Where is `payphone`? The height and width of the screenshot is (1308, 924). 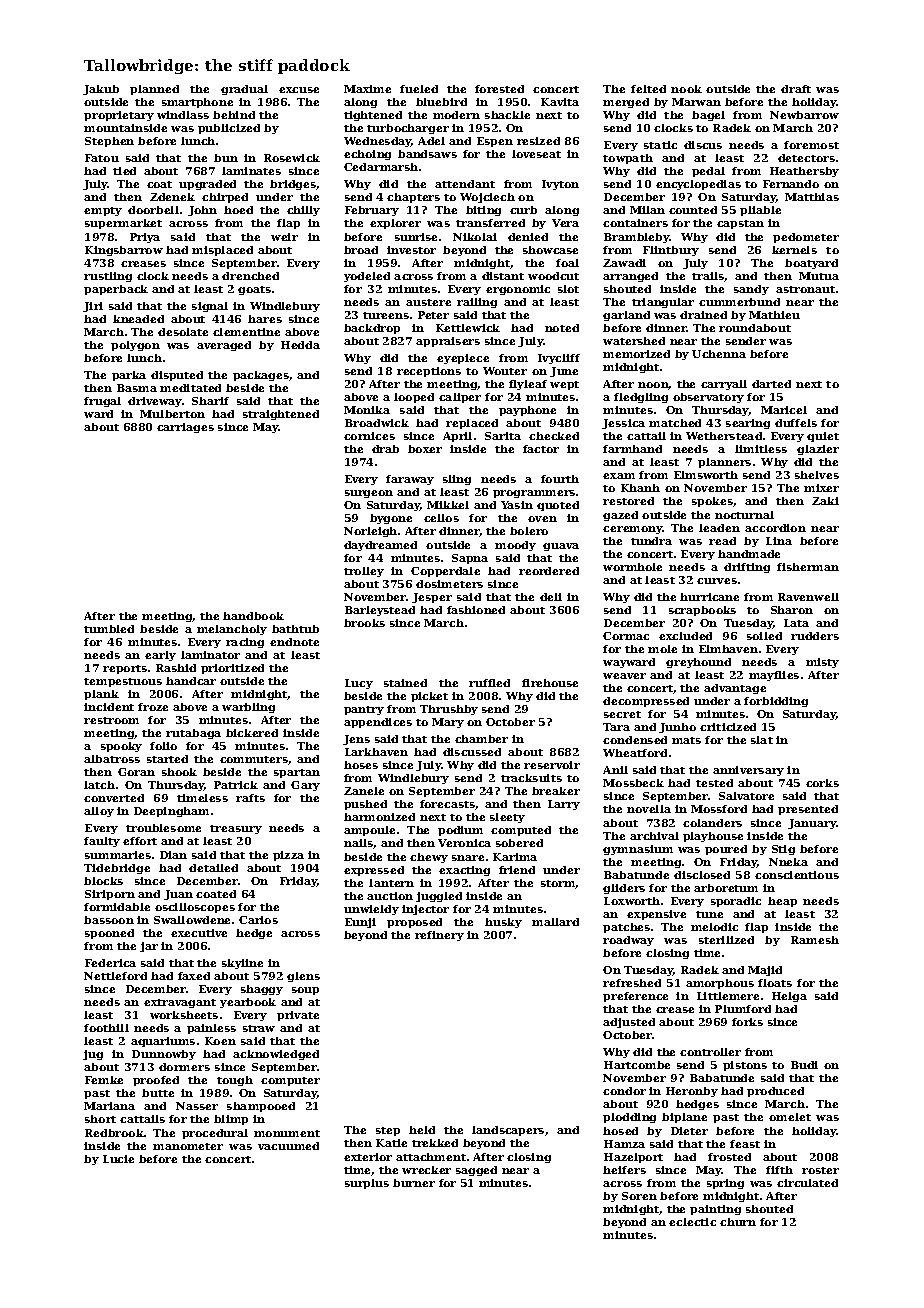 payphone is located at coordinates (527, 411).
